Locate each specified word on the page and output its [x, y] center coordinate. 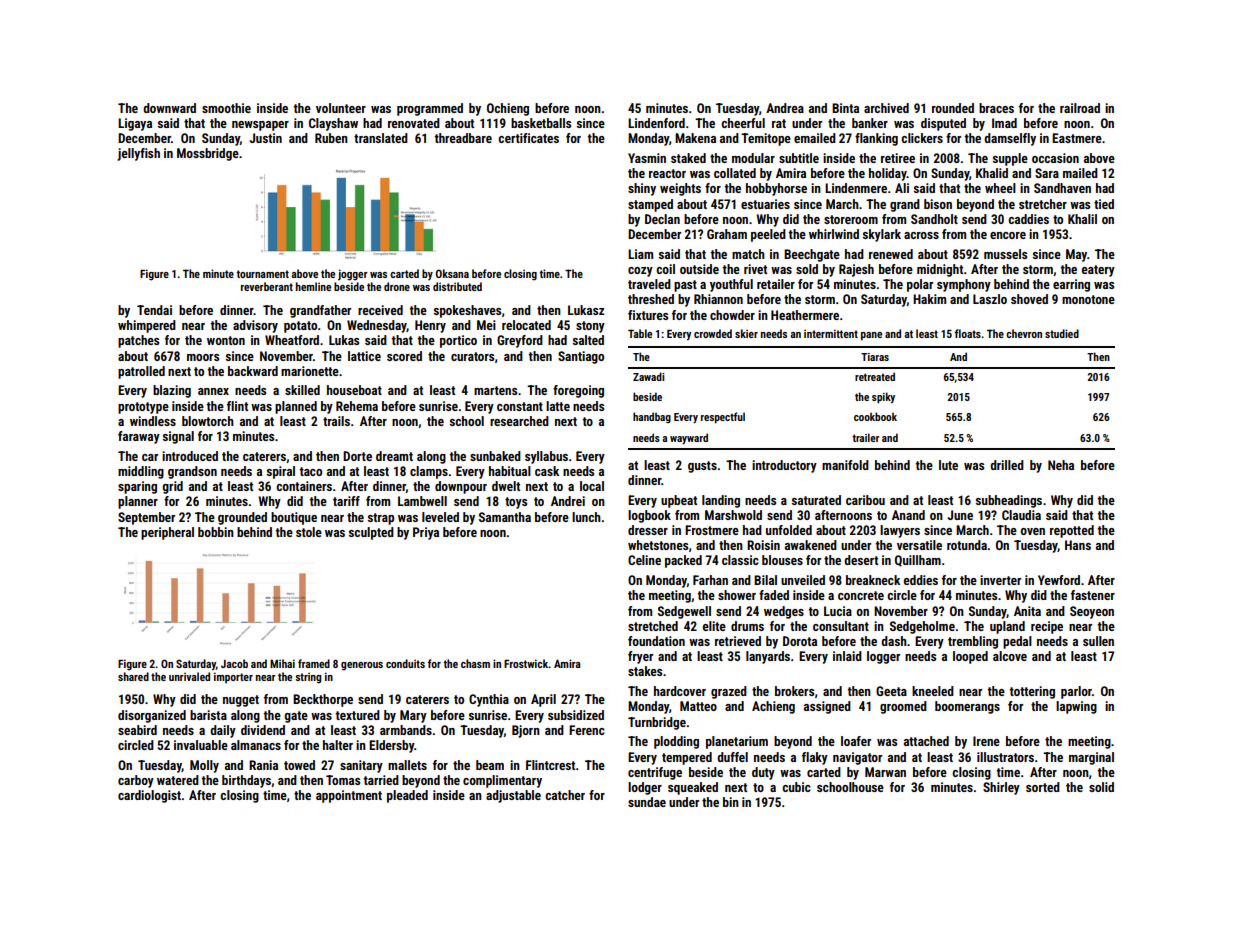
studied [1062, 333]
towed [299, 765]
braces [996, 108]
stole [309, 532]
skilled [302, 390]
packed [683, 561]
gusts [702, 467]
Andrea [785, 108]
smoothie [226, 108]
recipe [1047, 627]
